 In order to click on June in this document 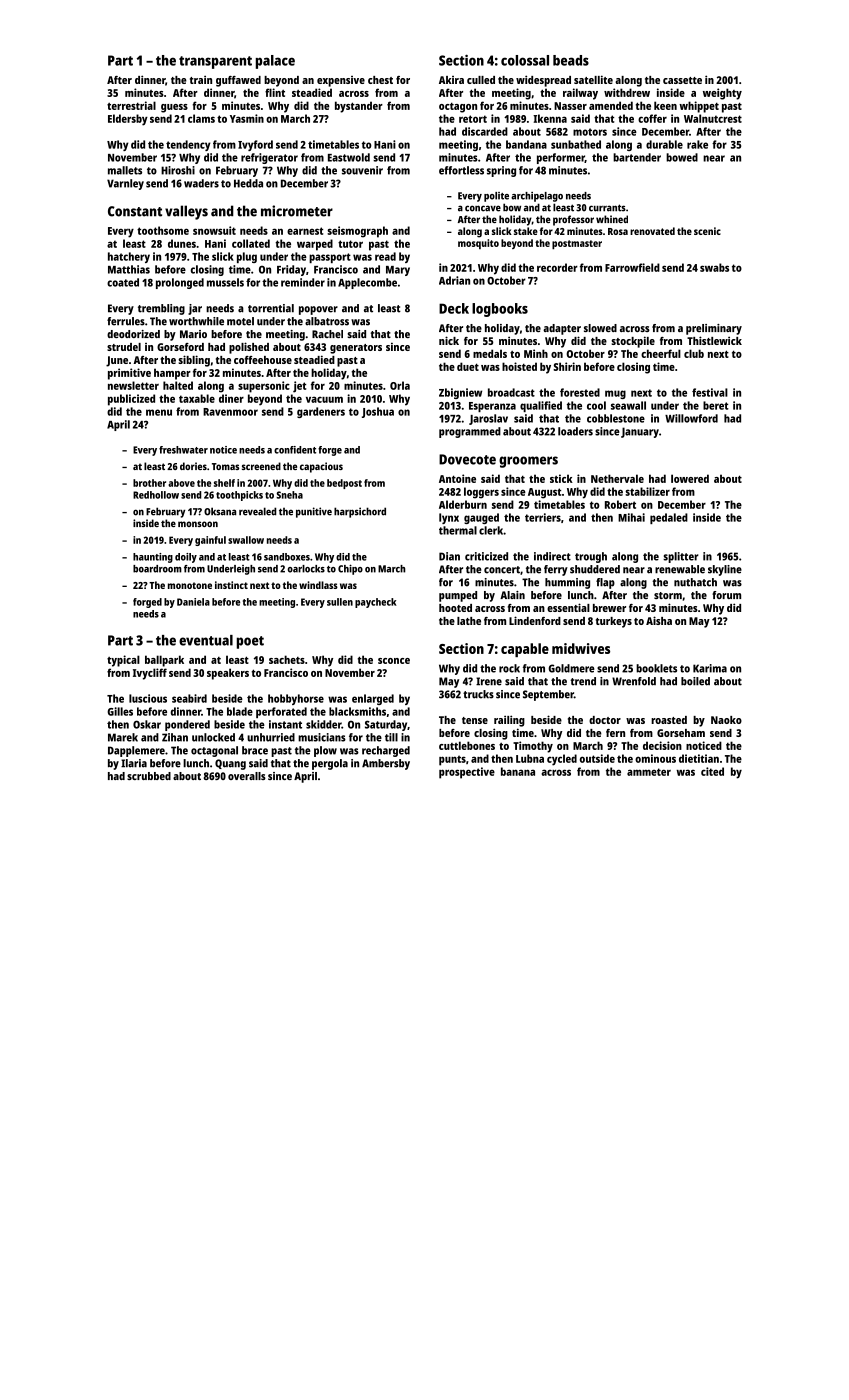, I will do `click(117, 361)`.
